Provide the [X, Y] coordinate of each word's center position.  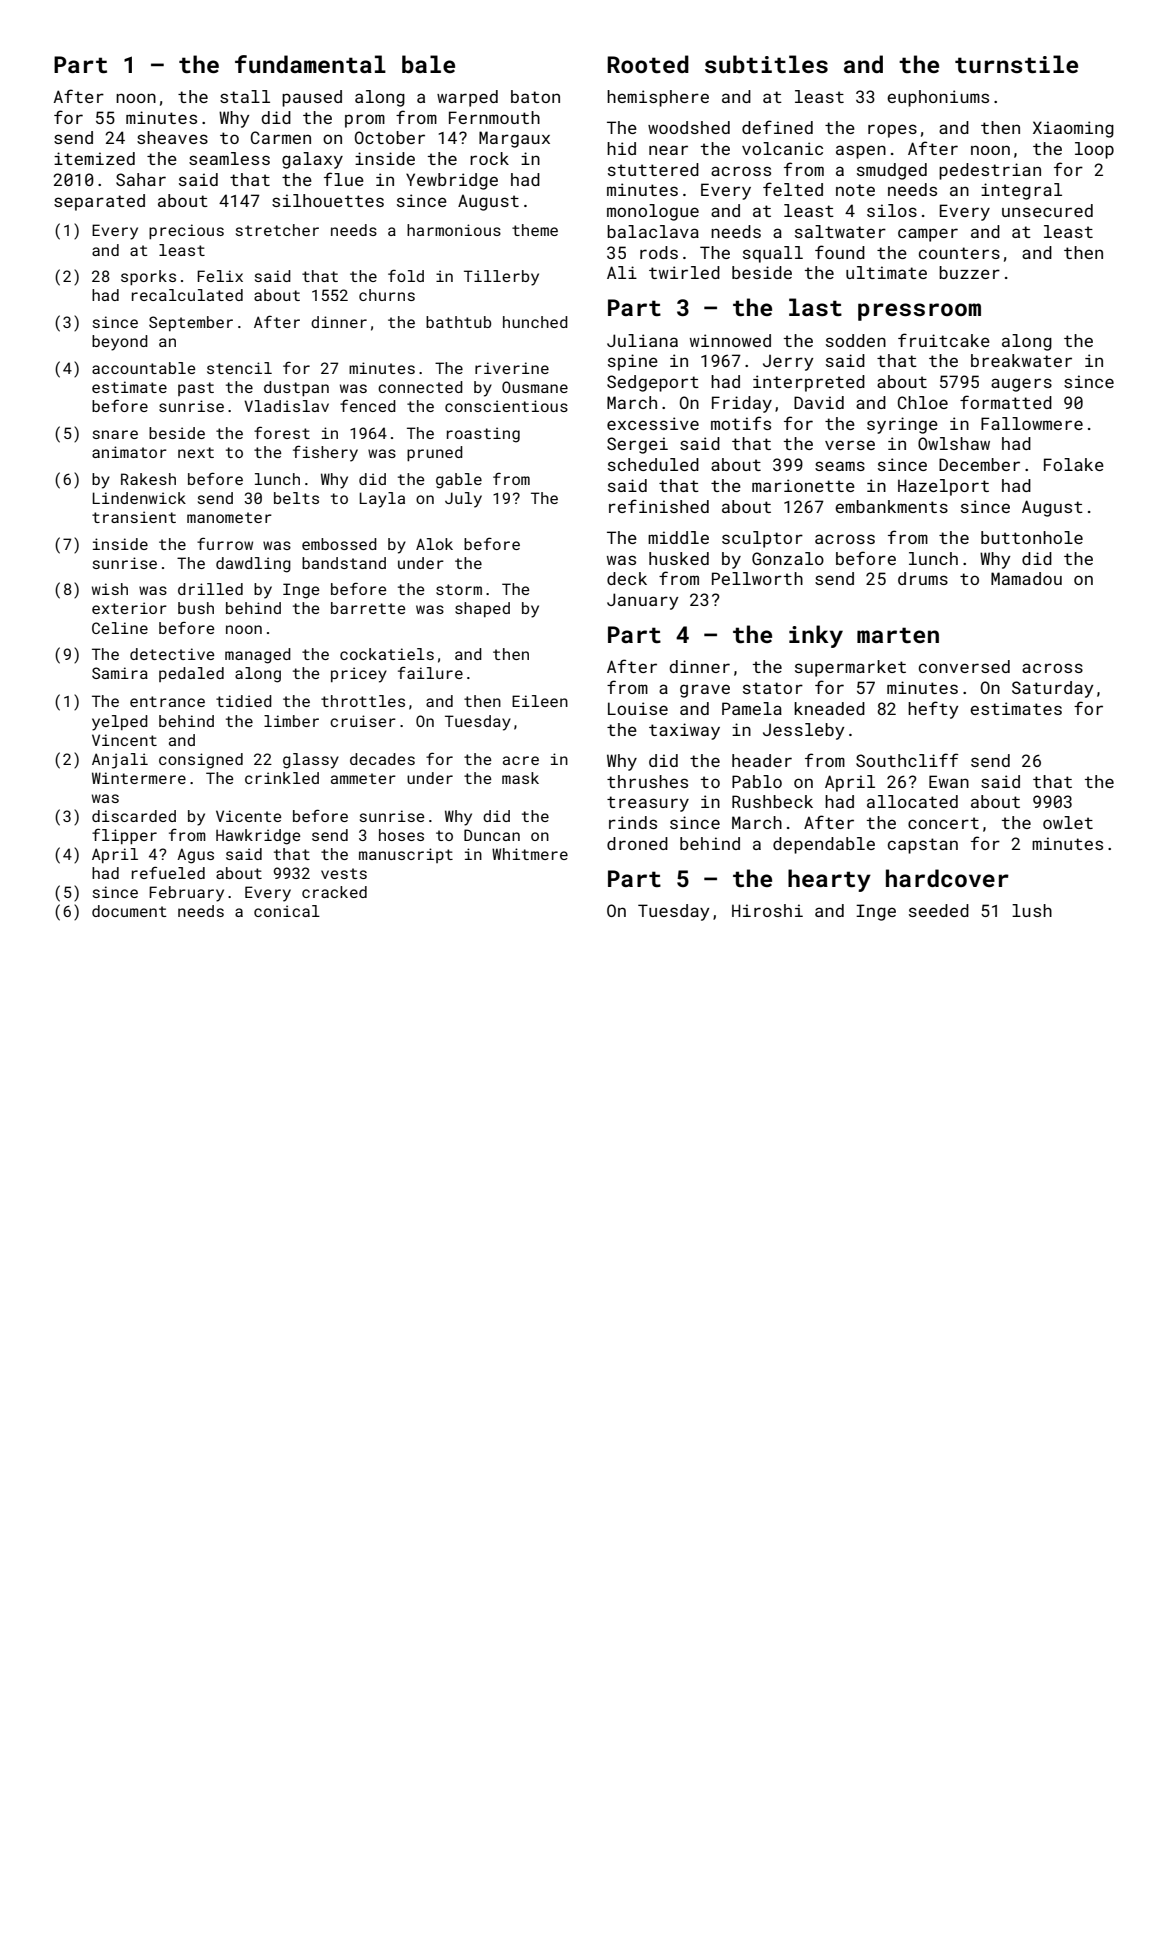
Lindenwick [139, 498]
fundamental [310, 64]
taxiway [684, 731]
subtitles [766, 64]
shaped [482, 609]
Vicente [248, 816]
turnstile [1016, 64]
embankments [891, 506]
